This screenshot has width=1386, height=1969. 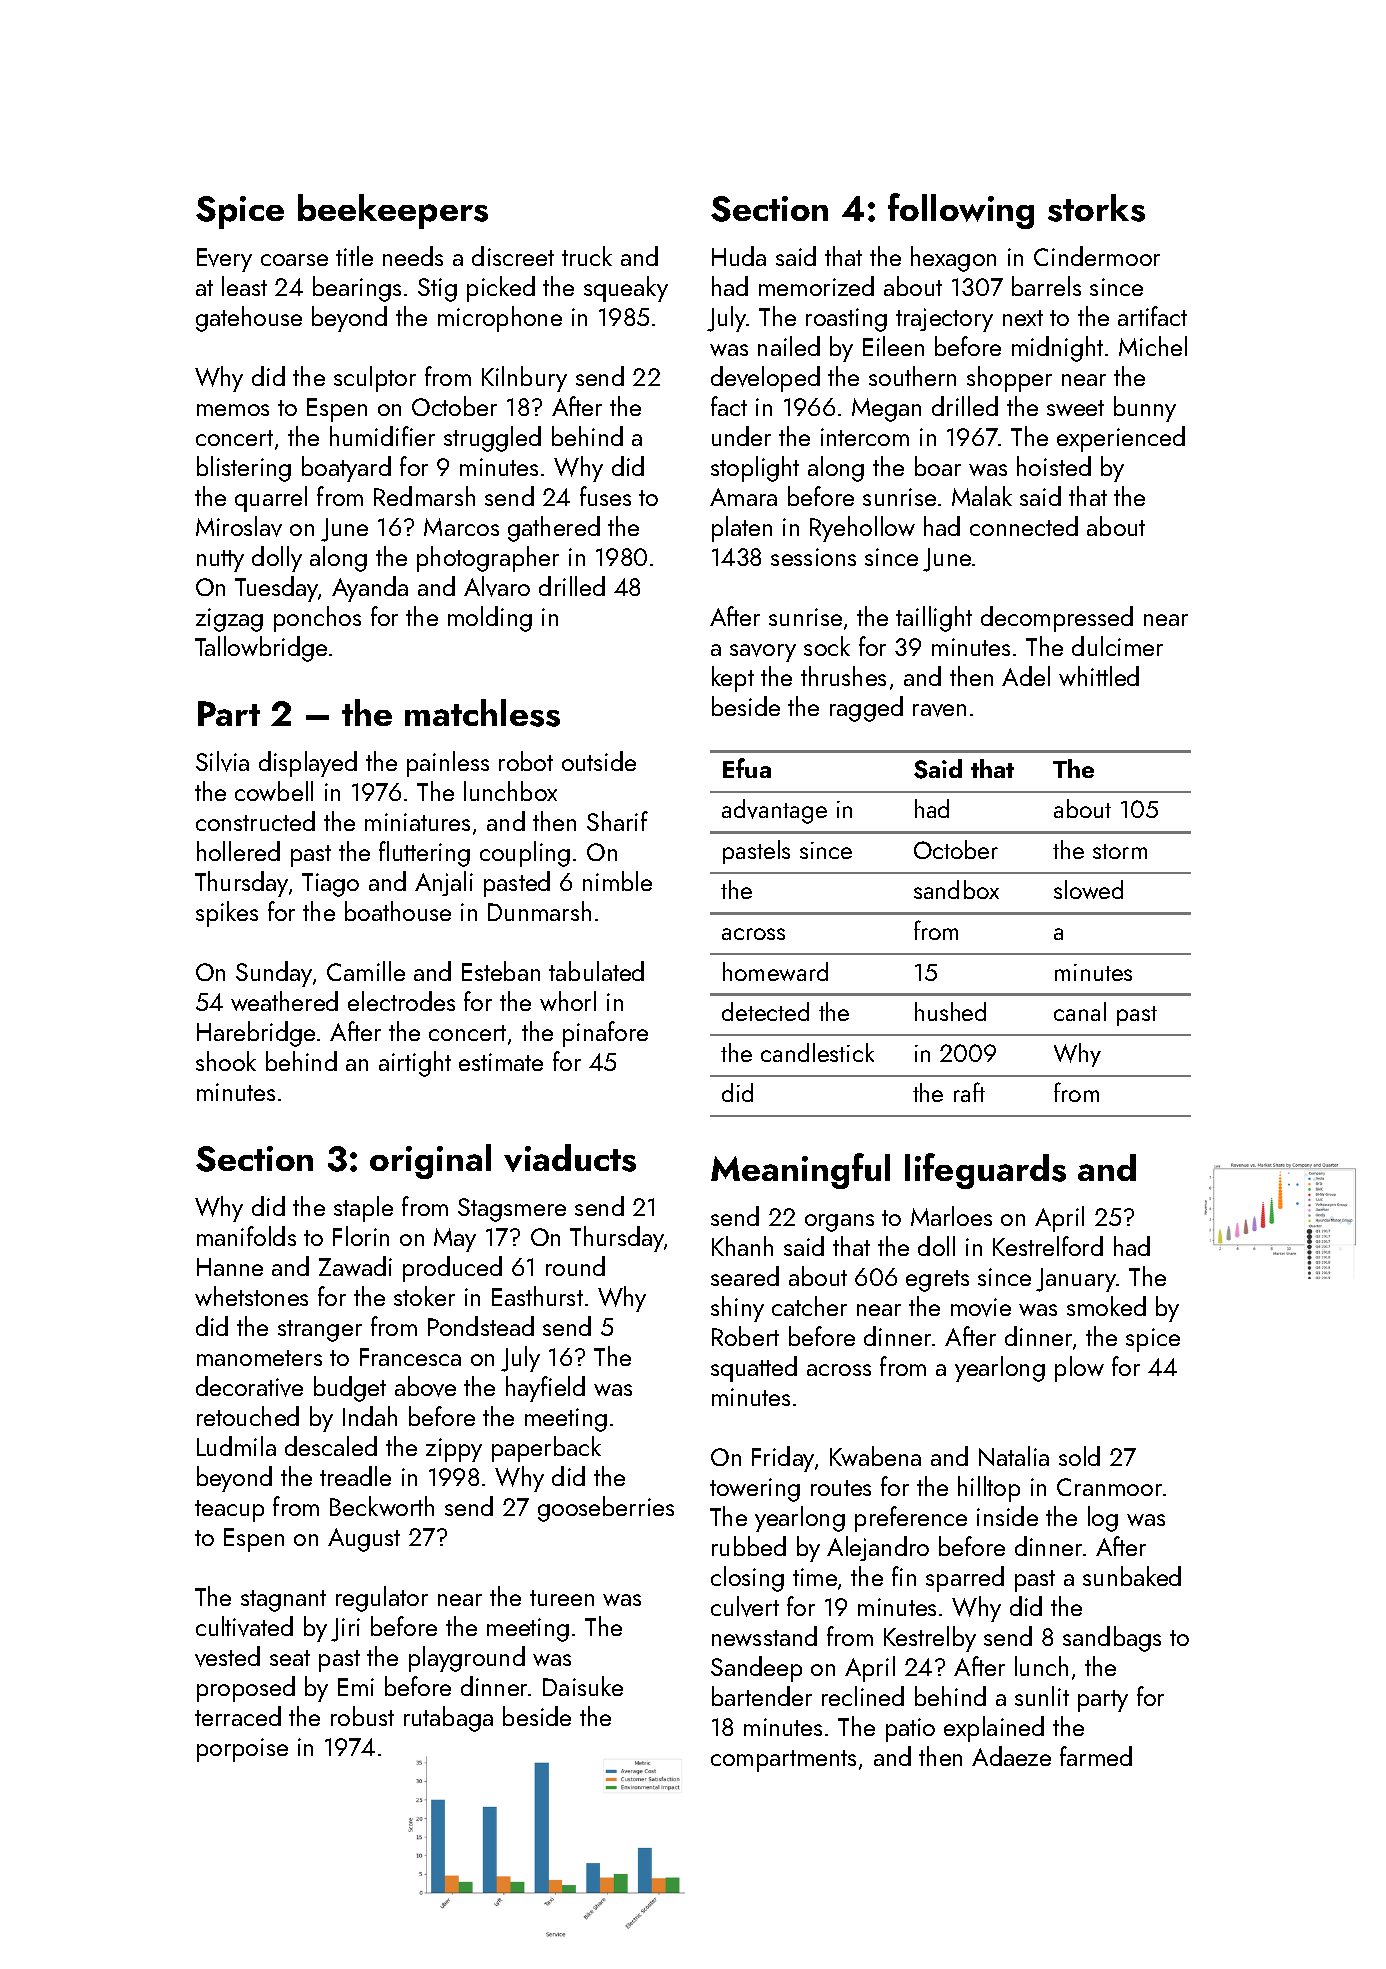 What do you see at coordinates (370, 589) in the screenshot?
I see `Ayanda` at bounding box center [370, 589].
